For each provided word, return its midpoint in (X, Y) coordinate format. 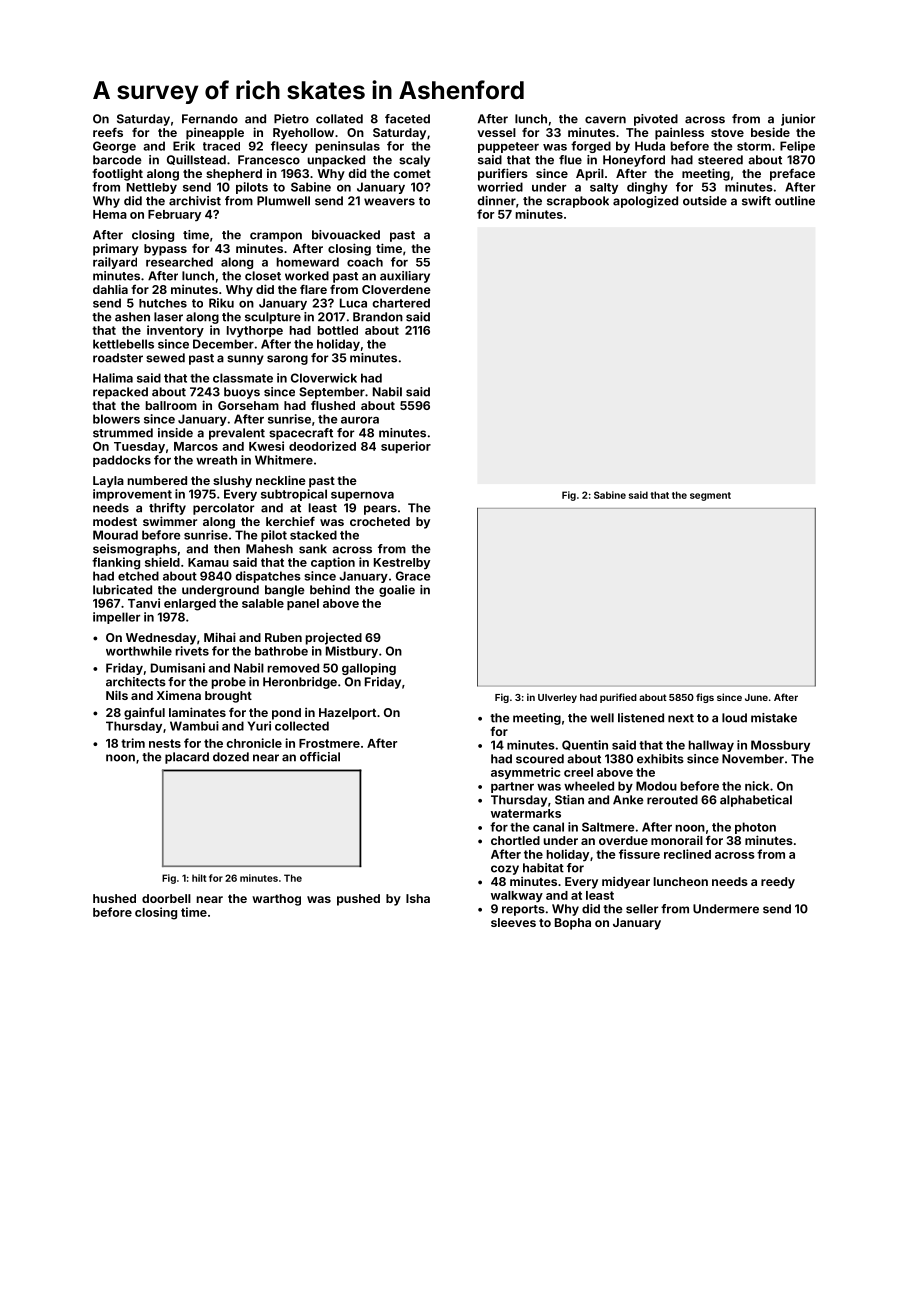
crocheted (380, 521)
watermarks (526, 813)
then (227, 549)
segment (710, 496)
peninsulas (348, 147)
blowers (116, 419)
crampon (276, 237)
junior (798, 120)
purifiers (503, 174)
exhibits (660, 759)
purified (618, 698)
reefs (108, 132)
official (320, 757)
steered (720, 160)
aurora (360, 420)
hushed (114, 898)
